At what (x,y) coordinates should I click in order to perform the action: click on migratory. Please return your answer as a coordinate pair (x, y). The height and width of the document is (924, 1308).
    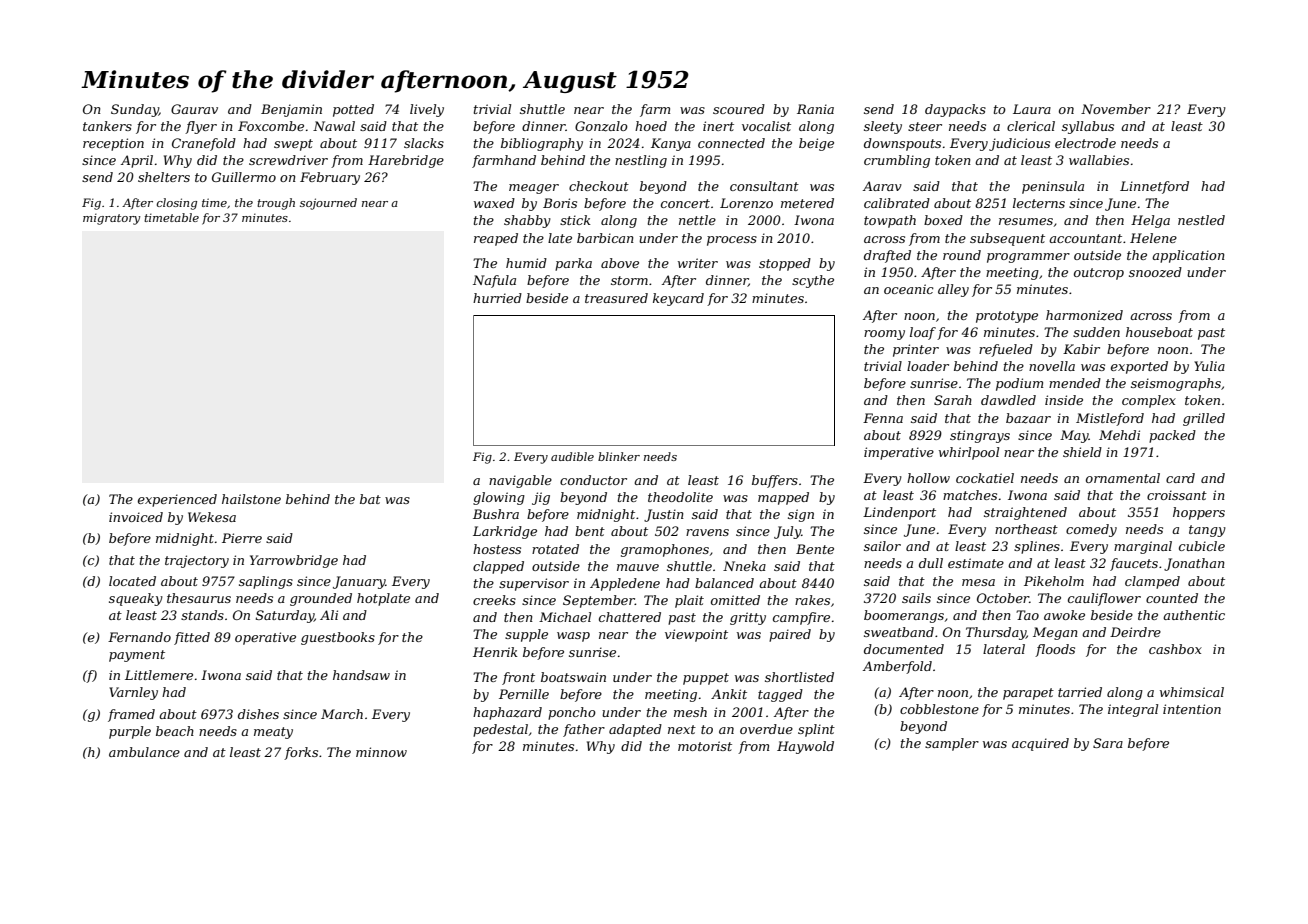
    Looking at the image, I should click on (111, 219).
